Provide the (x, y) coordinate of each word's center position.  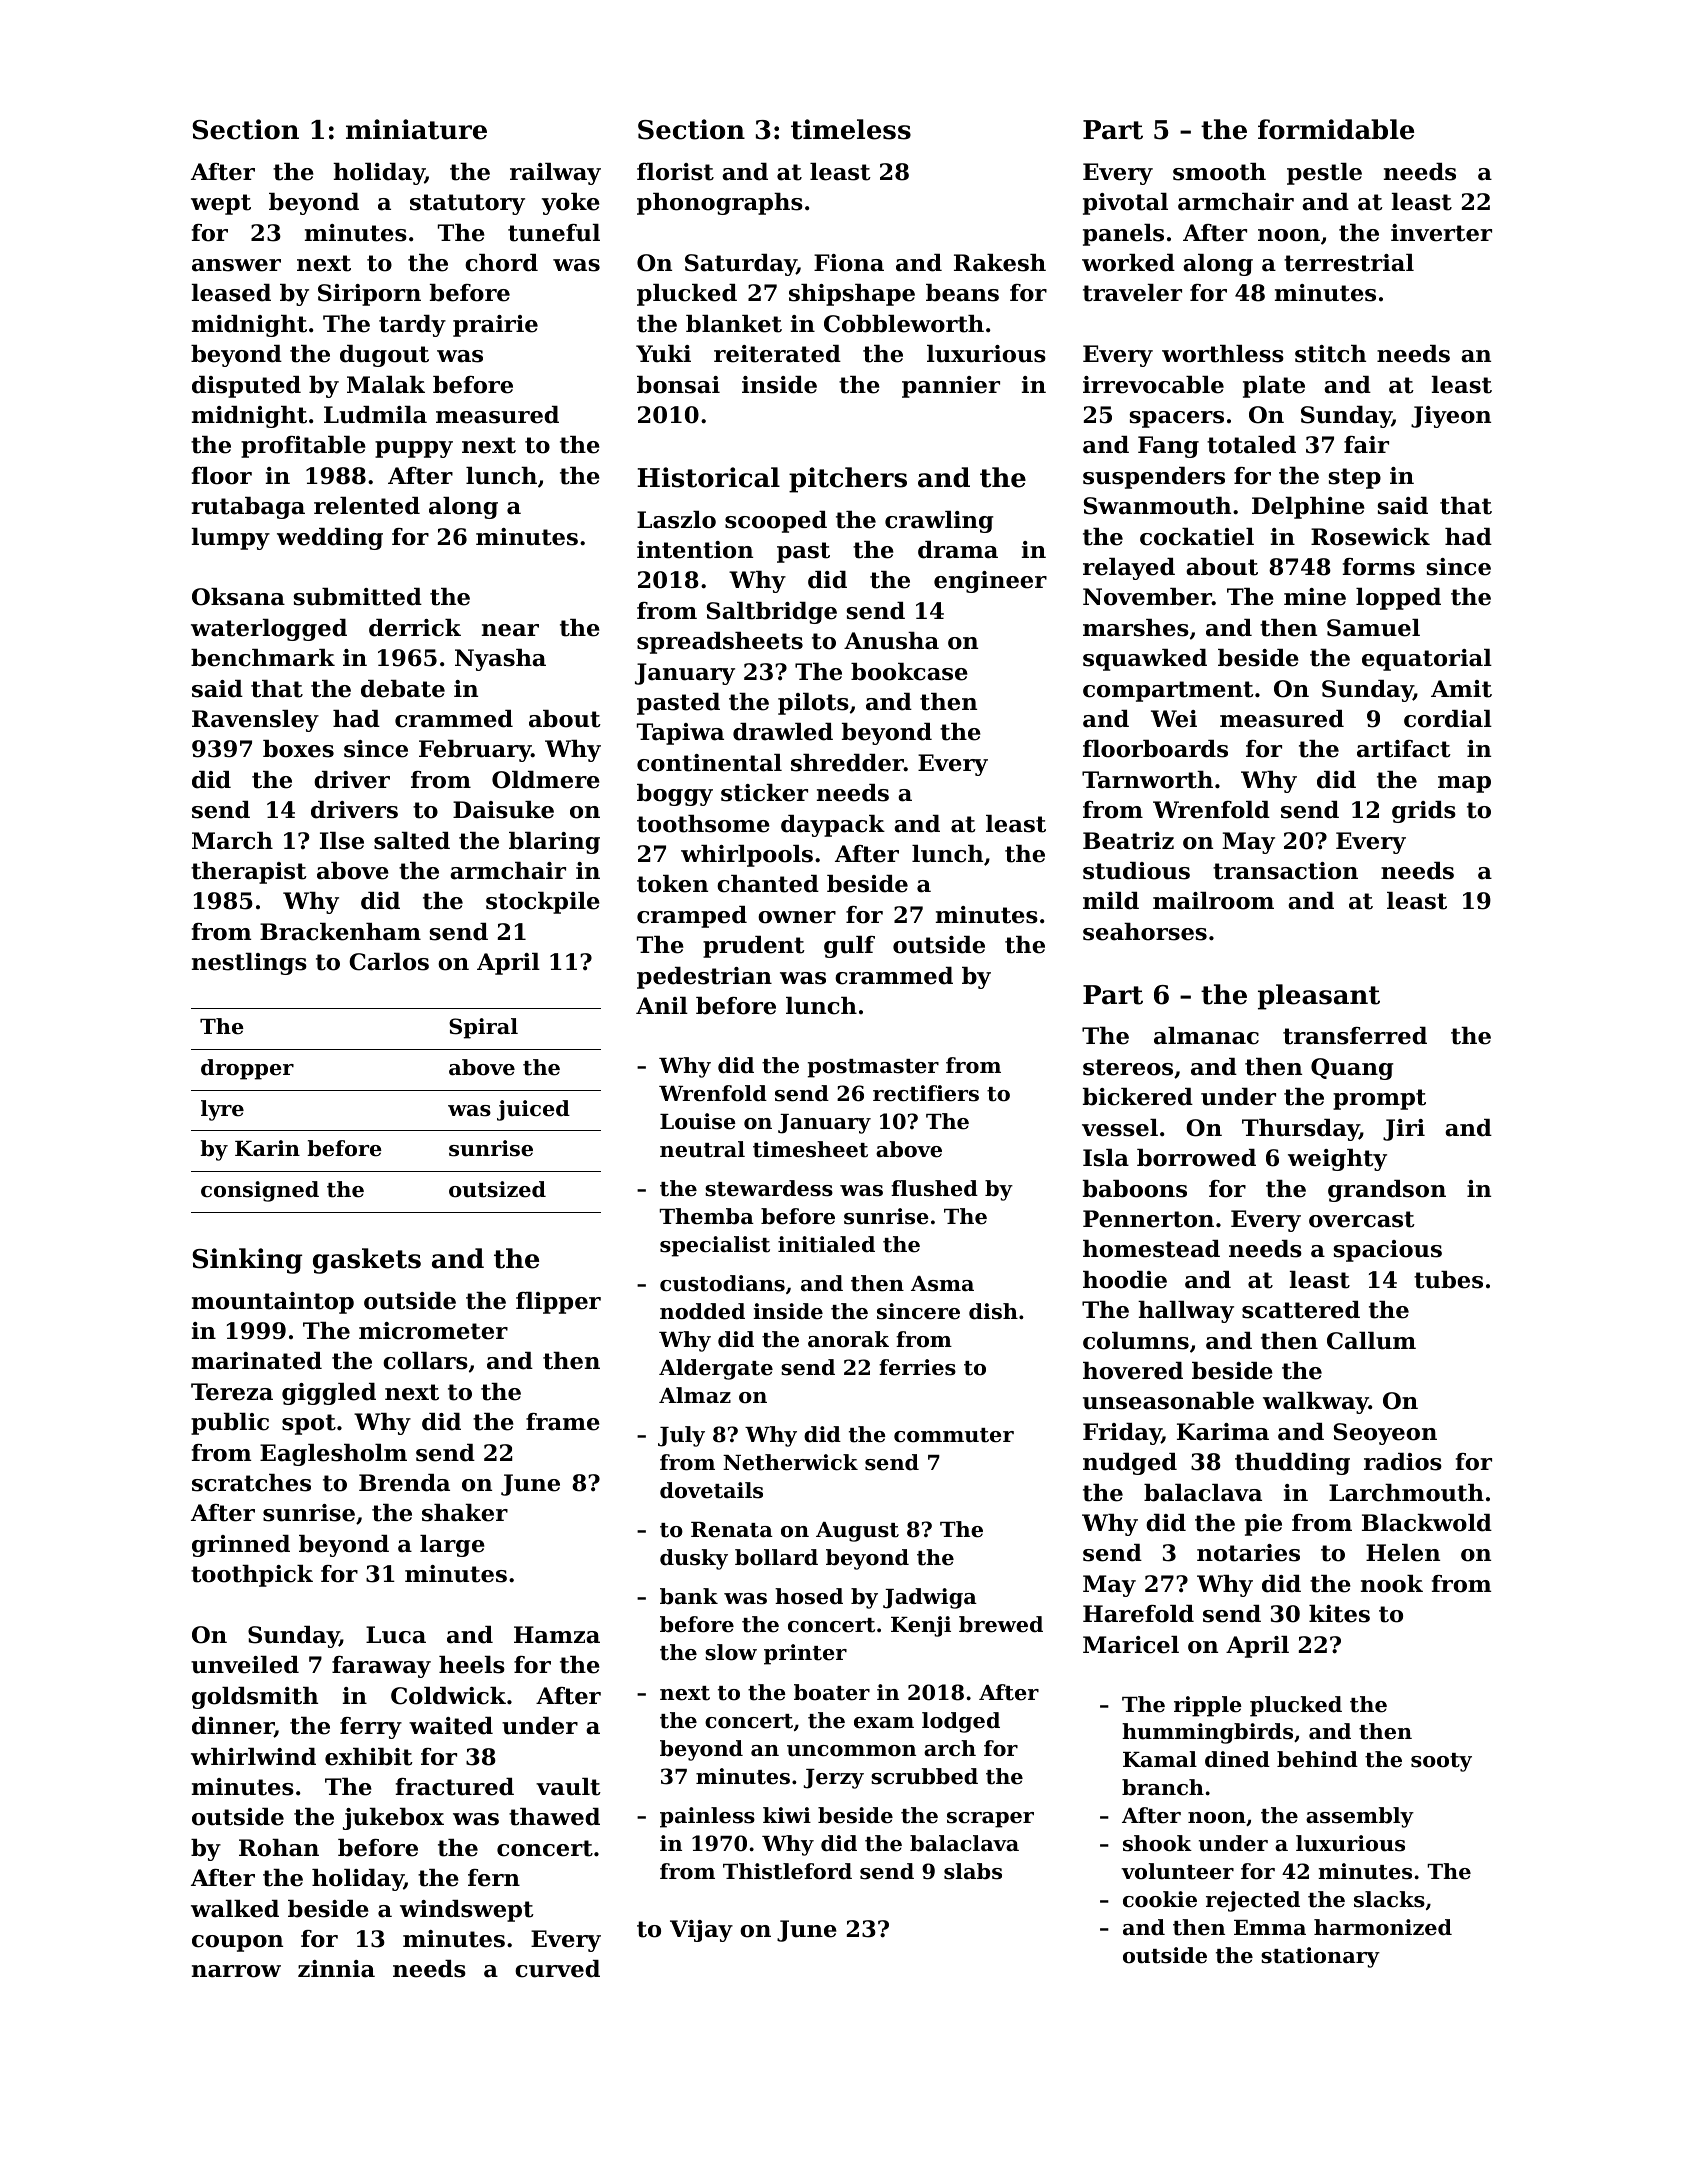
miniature (416, 129)
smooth (1219, 172)
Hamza (557, 1635)
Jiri (1404, 1130)
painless (707, 1817)
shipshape (852, 295)
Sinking (247, 1261)
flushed (934, 1188)
